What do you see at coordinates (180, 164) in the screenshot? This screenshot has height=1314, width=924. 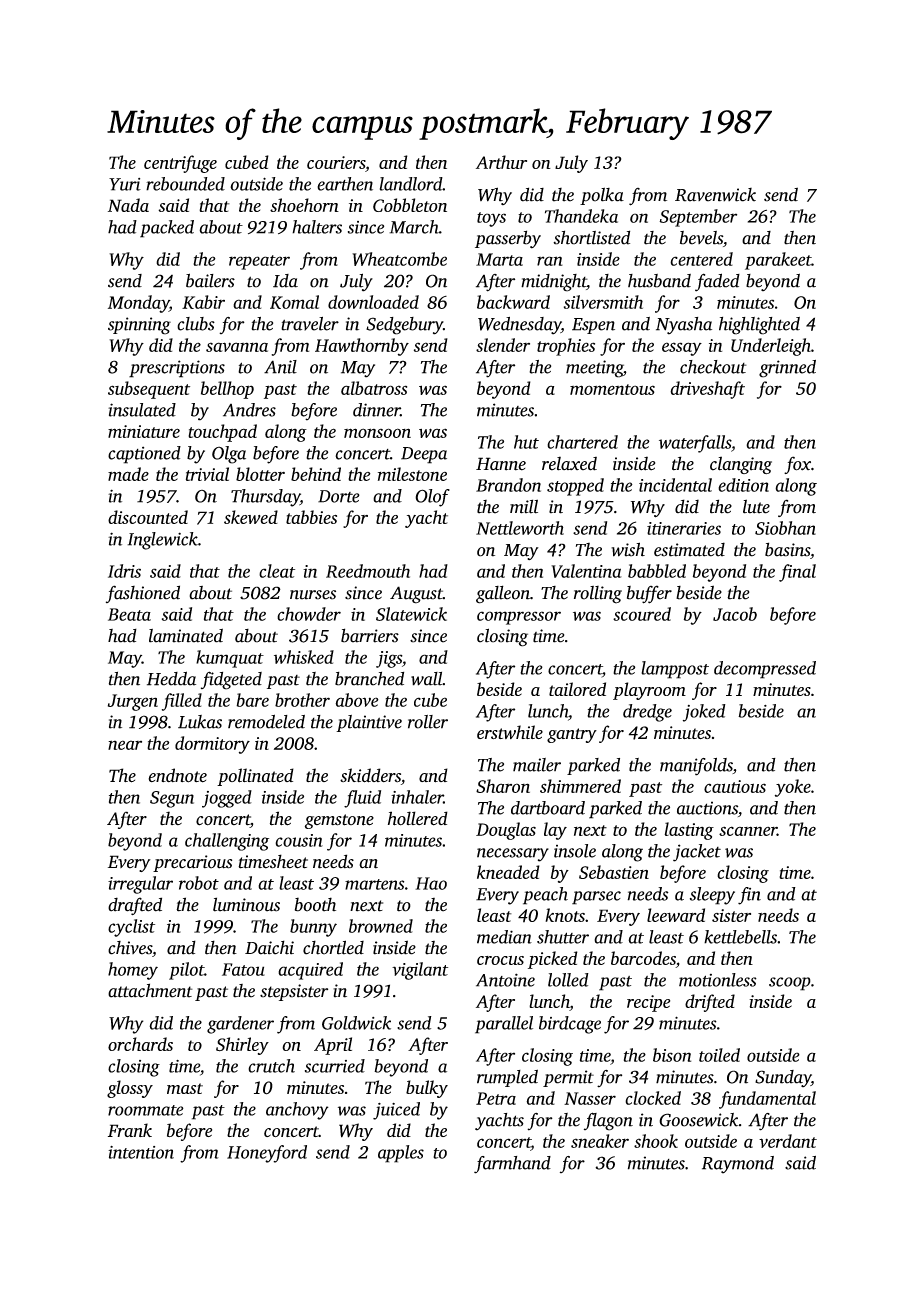 I see `centrifuge` at bounding box center [180, 164].
